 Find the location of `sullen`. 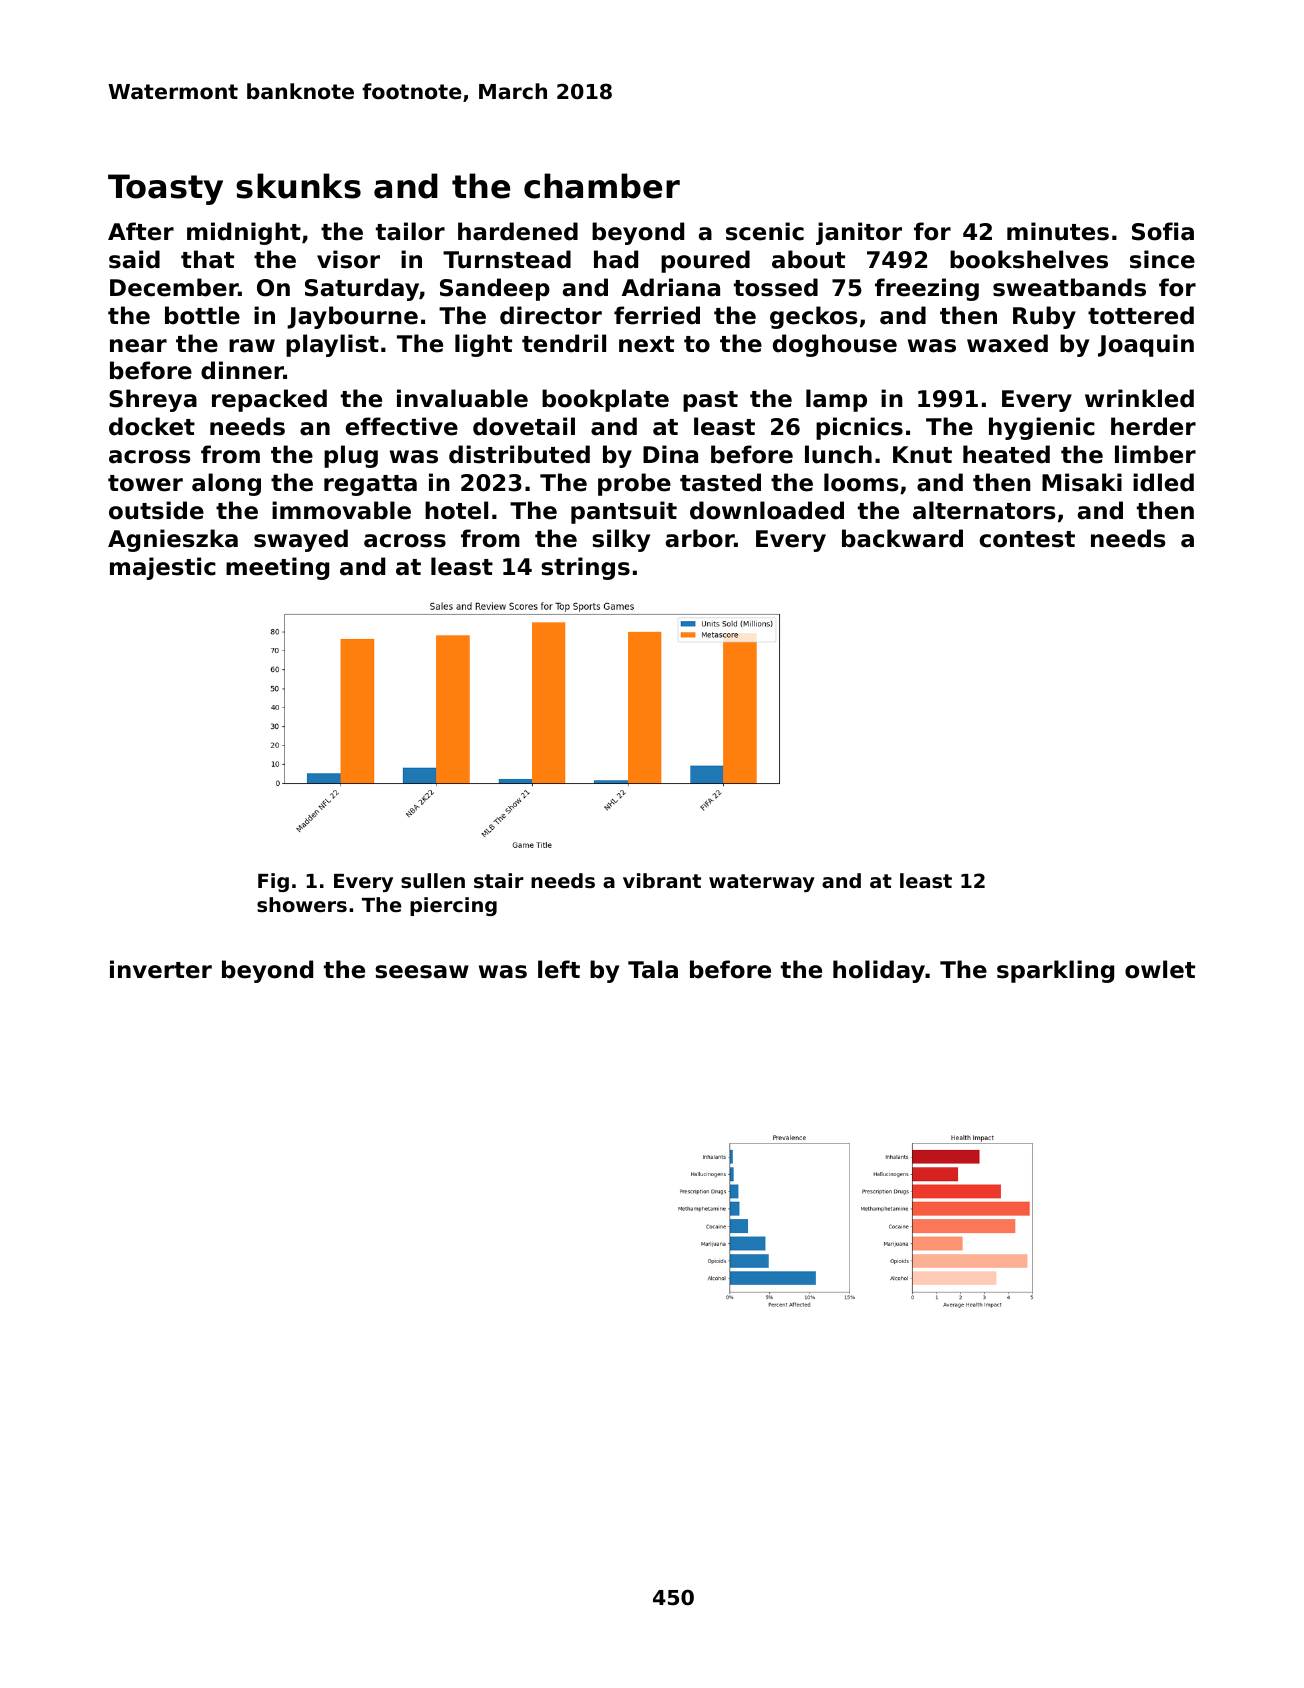

sullen is located at coordinates (433, 881).
